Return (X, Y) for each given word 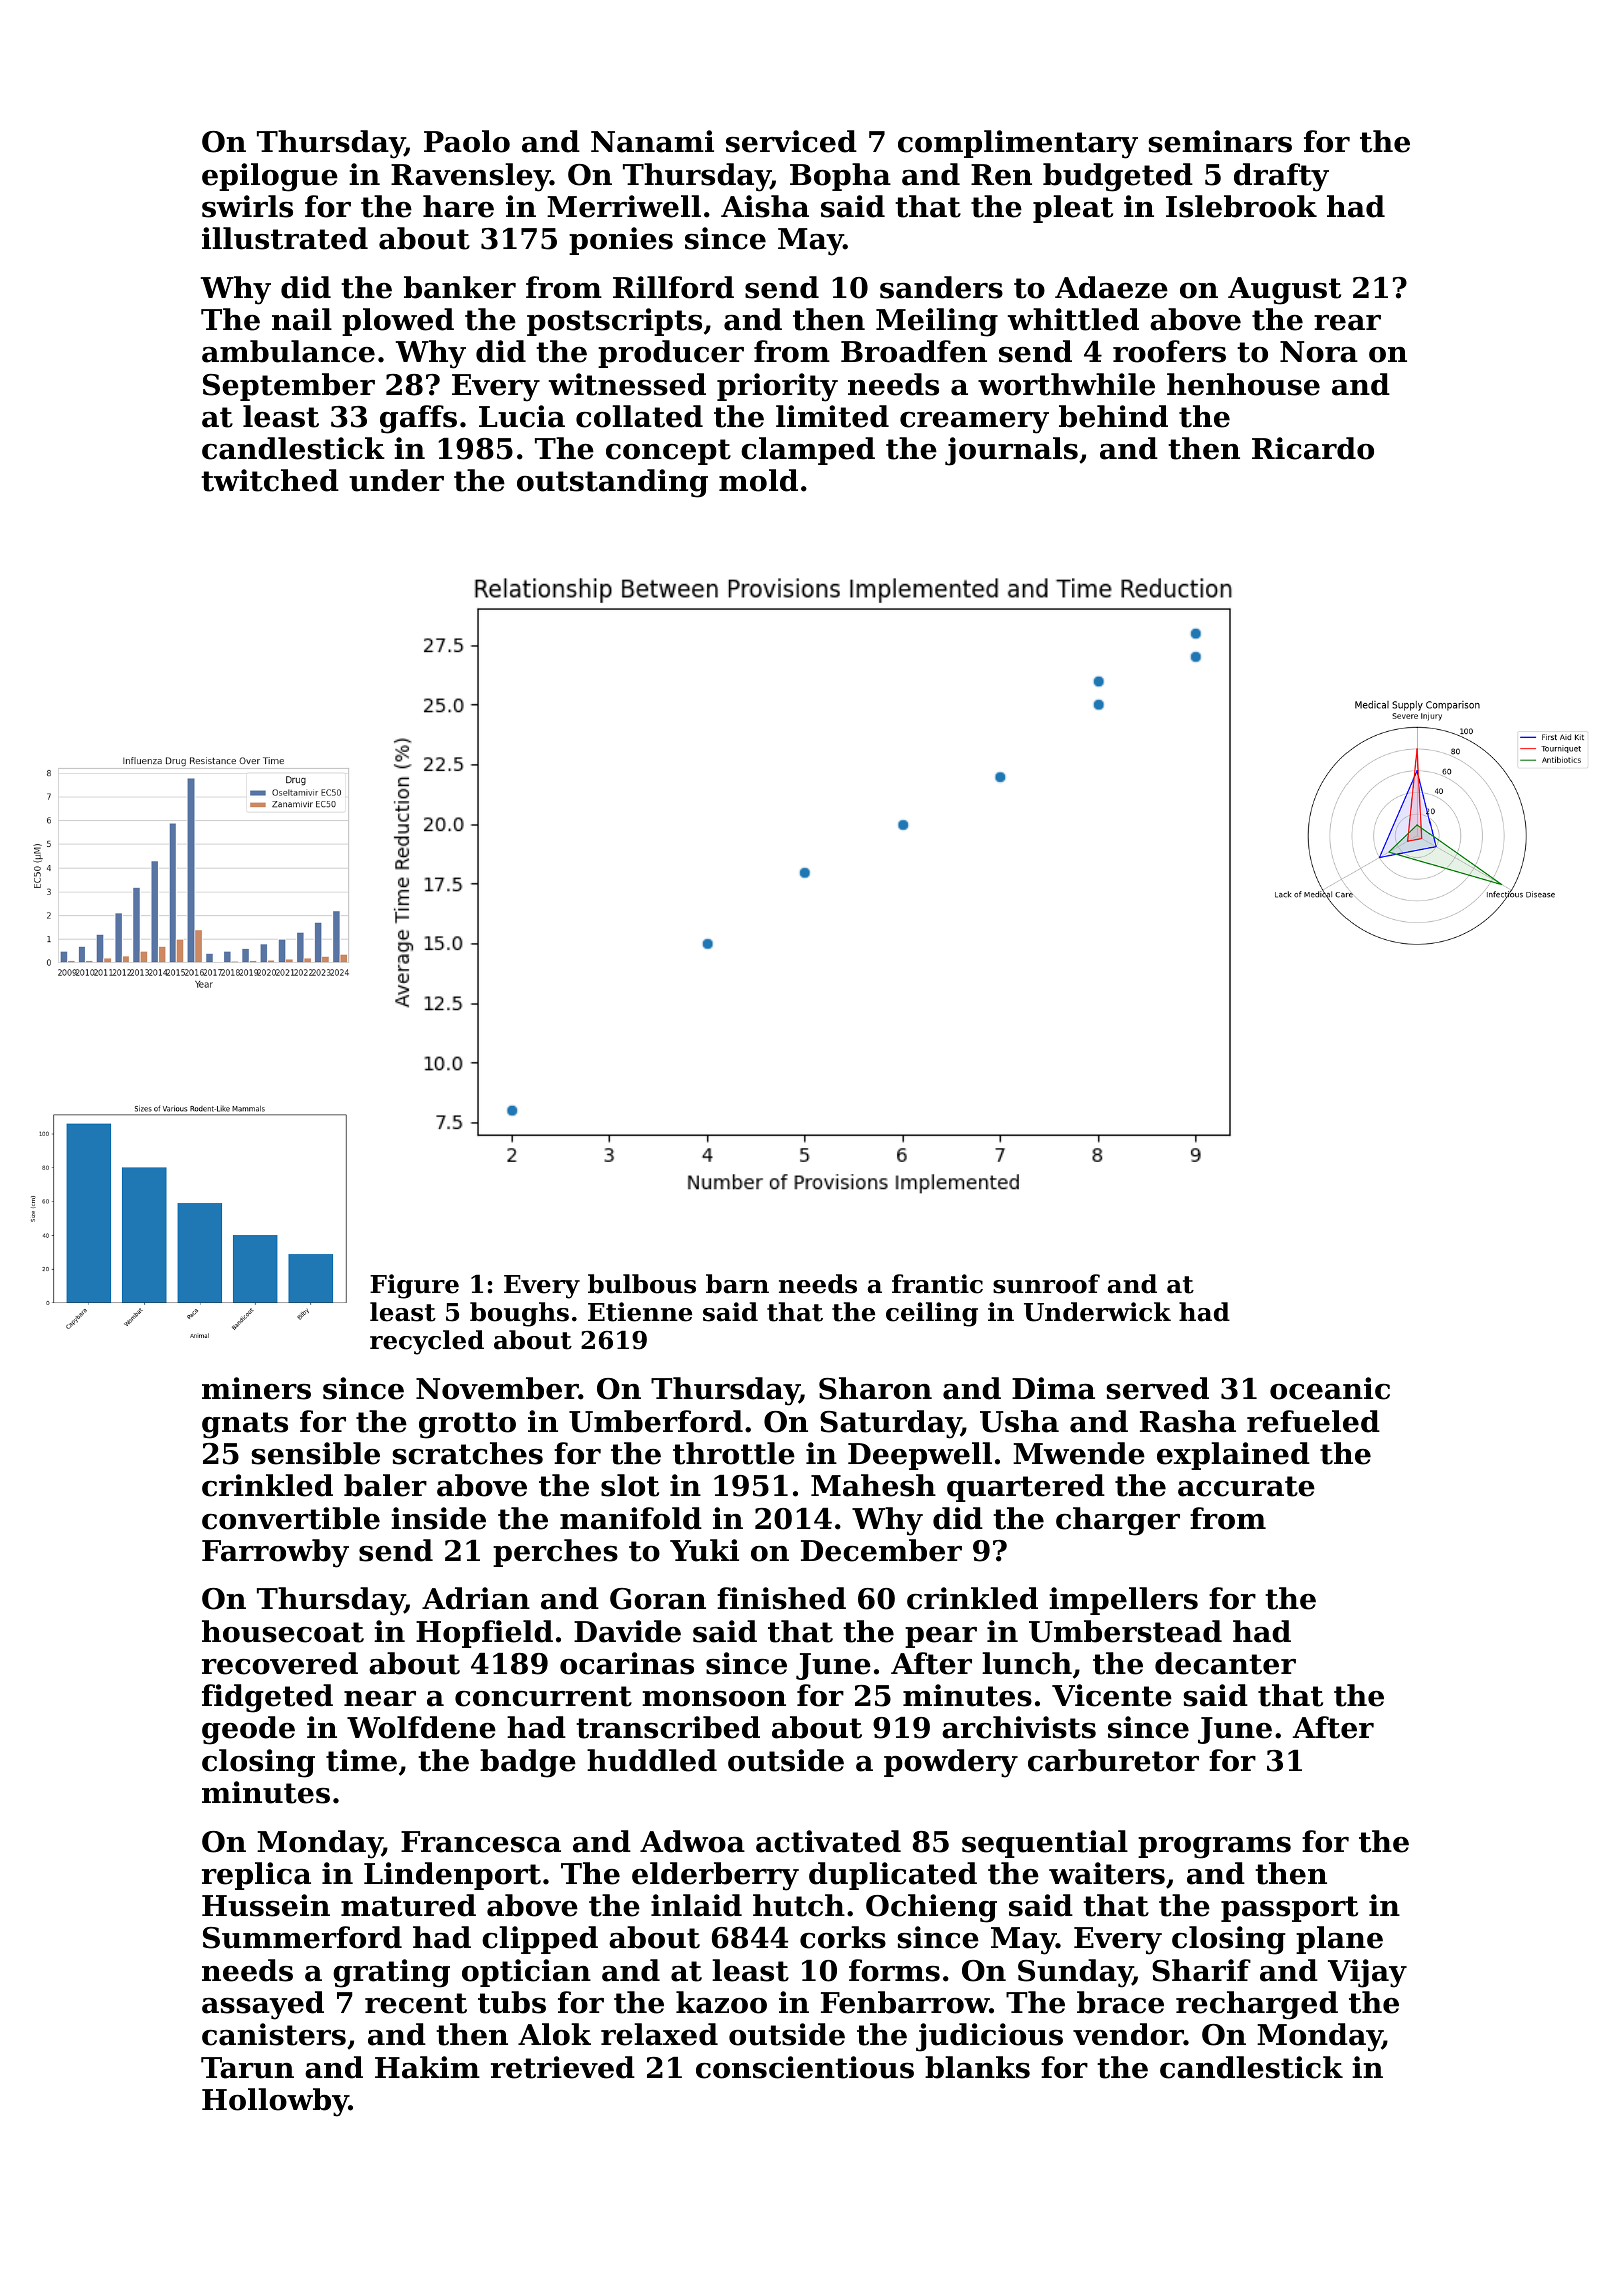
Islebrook (1241, 206)
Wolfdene (421, 1727)
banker (460, 287)
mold (758, 480)
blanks (977, 2067)
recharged (1257, 2005)
